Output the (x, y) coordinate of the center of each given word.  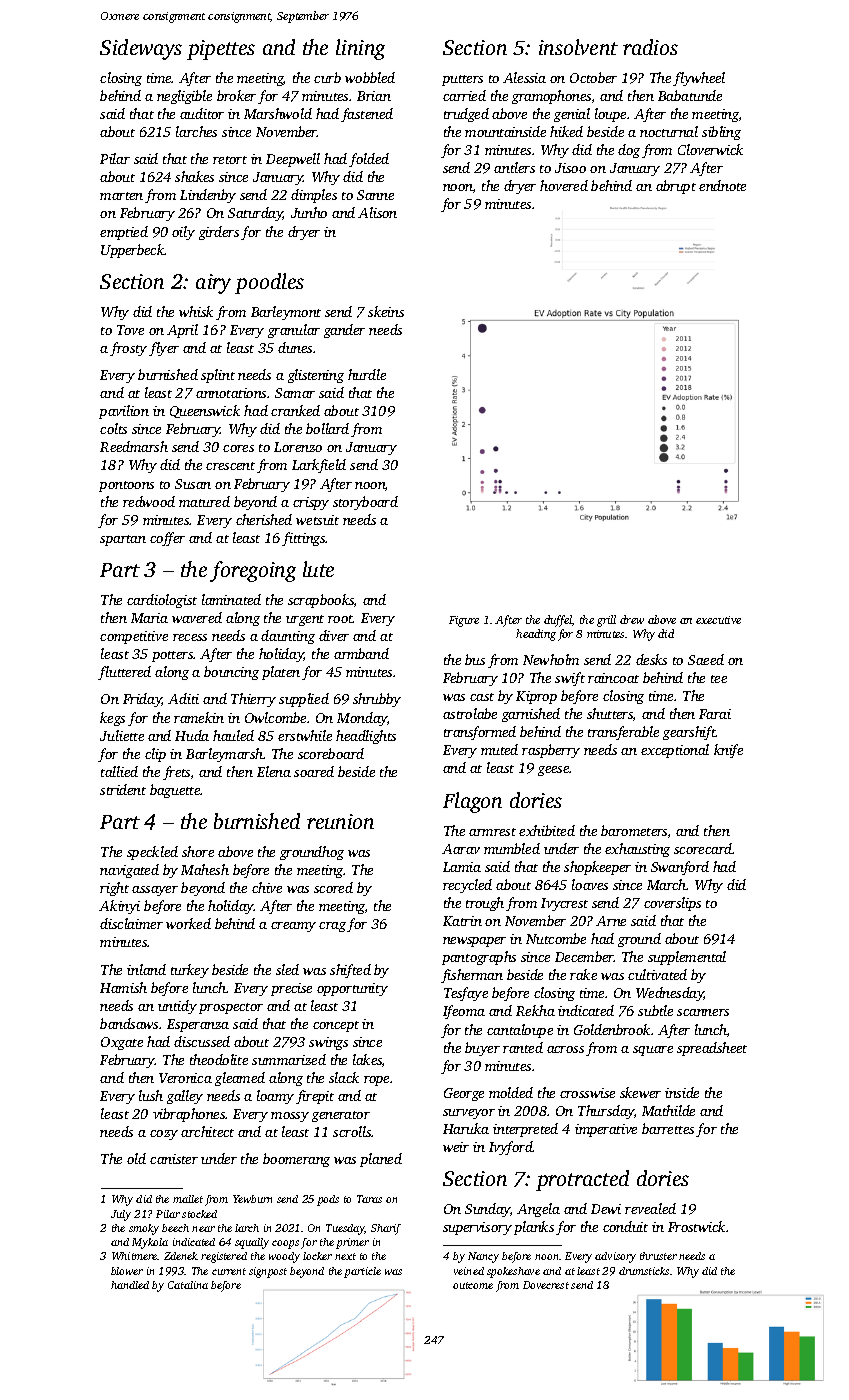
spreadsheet (712, 1049)
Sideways (141, 49)
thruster (658, 1256)
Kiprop (536, 697)
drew (632, 619)
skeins (386, 311)
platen (281, 673)
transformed (480, 733)
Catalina (188, 1285)
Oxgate (122, 1043)
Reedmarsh (134, 446)
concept (336, 1026)
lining (360, 49)
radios (650, 47)
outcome (473, 1285)
